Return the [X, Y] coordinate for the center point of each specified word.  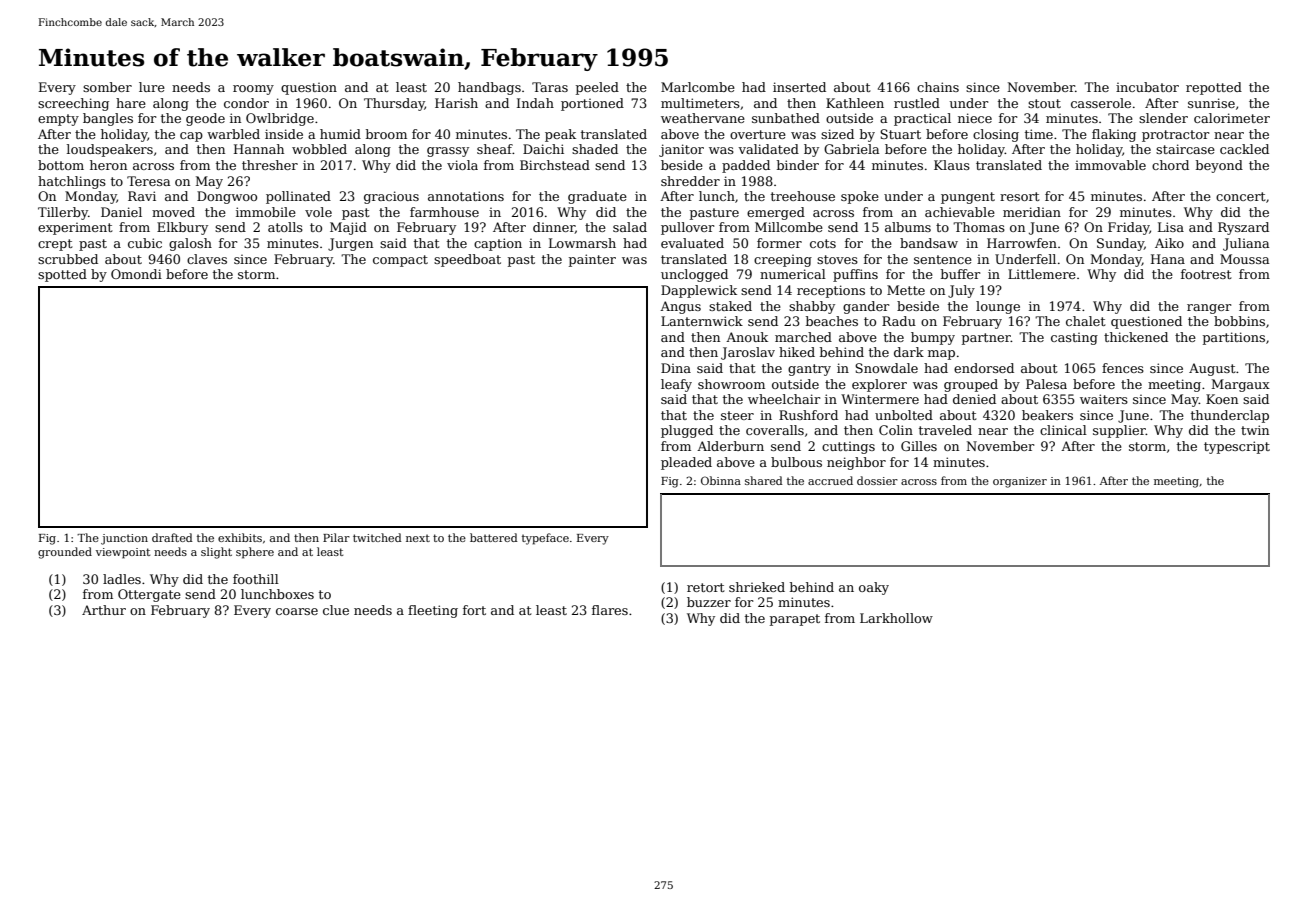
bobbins [1239, 321]
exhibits [240, 537]
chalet [1086, 321]
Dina [676, 368]
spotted [62, 275]
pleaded [686, 463]
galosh [190, 244]
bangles [108, 119]
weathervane [703, 118]
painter [592, 260]
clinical [1063, 430]
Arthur [104, 610]
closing [996, 135]
